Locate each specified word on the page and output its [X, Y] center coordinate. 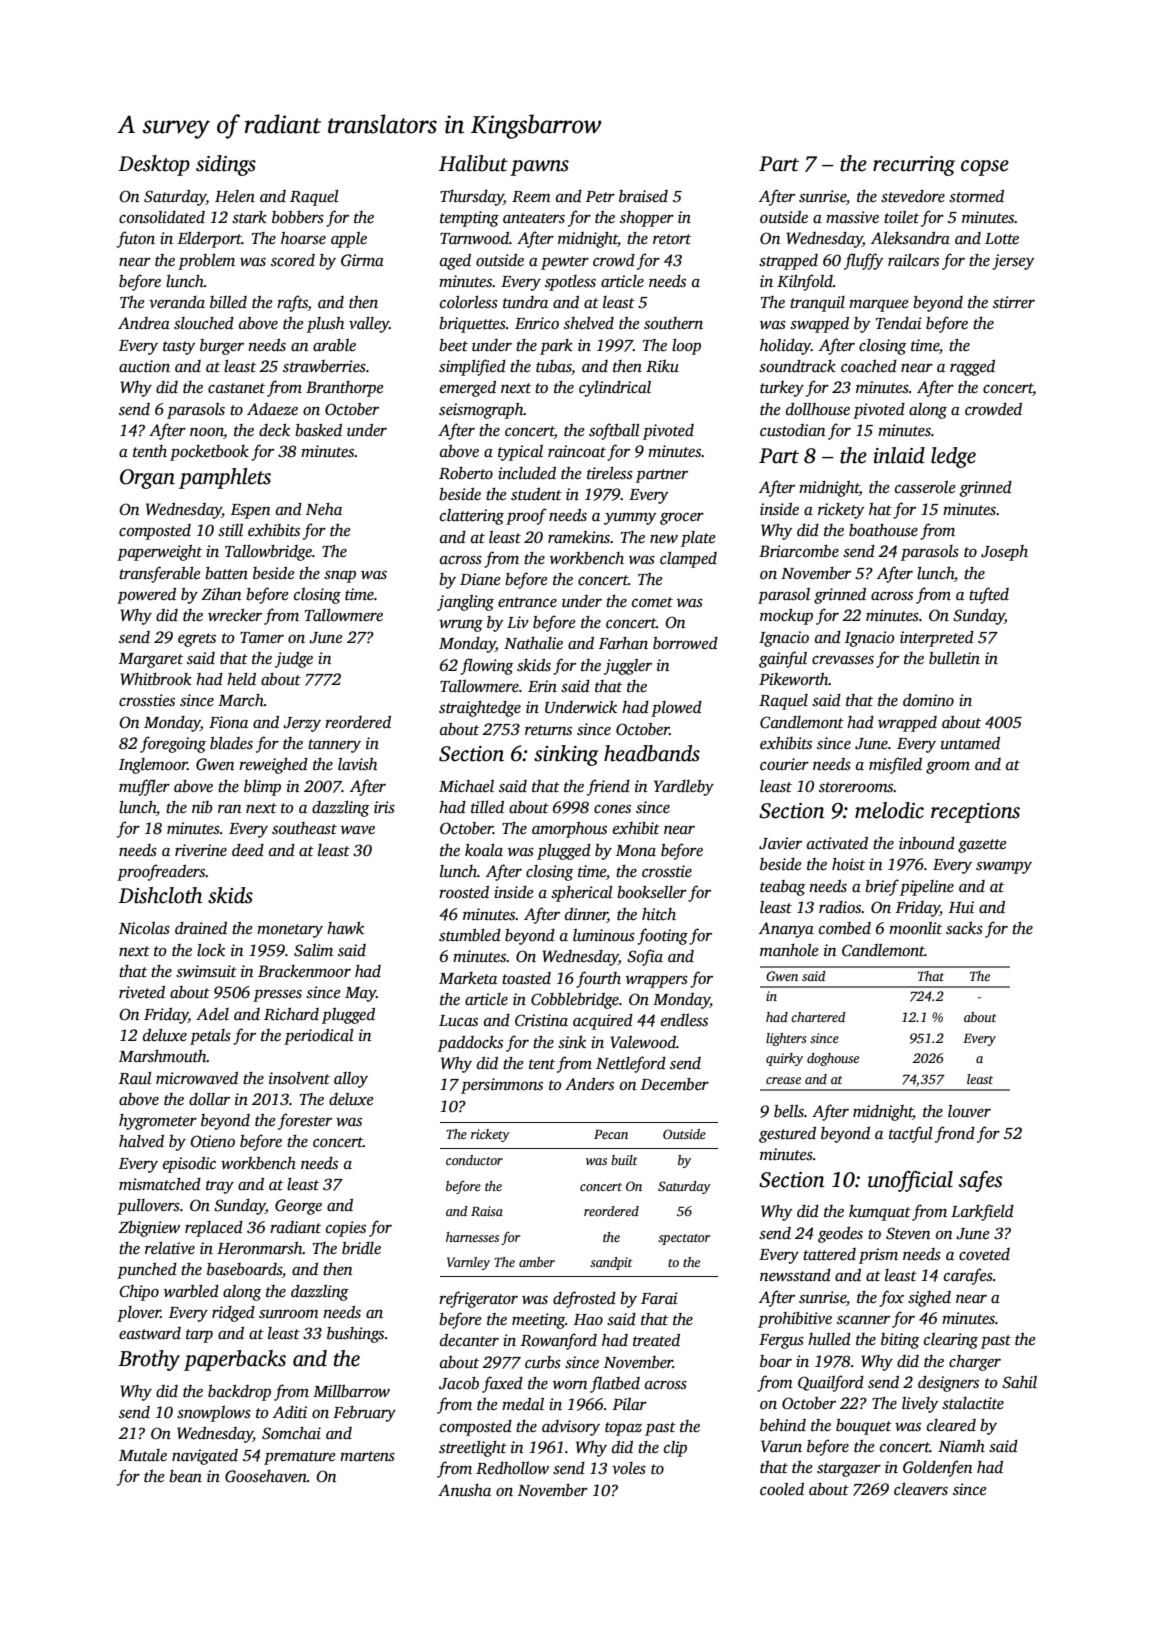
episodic [189, 1165]
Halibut [473, 163]
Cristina [541, 1020]
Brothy [149, 1360]
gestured [787, 1135]
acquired [603, 1022]
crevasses [843, 660]
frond [955, 1134]
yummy [630, 519]
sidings [226, 165]
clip [675, 1449]
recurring [914, 166]
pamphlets [225, 478]
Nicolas [144, 928]
